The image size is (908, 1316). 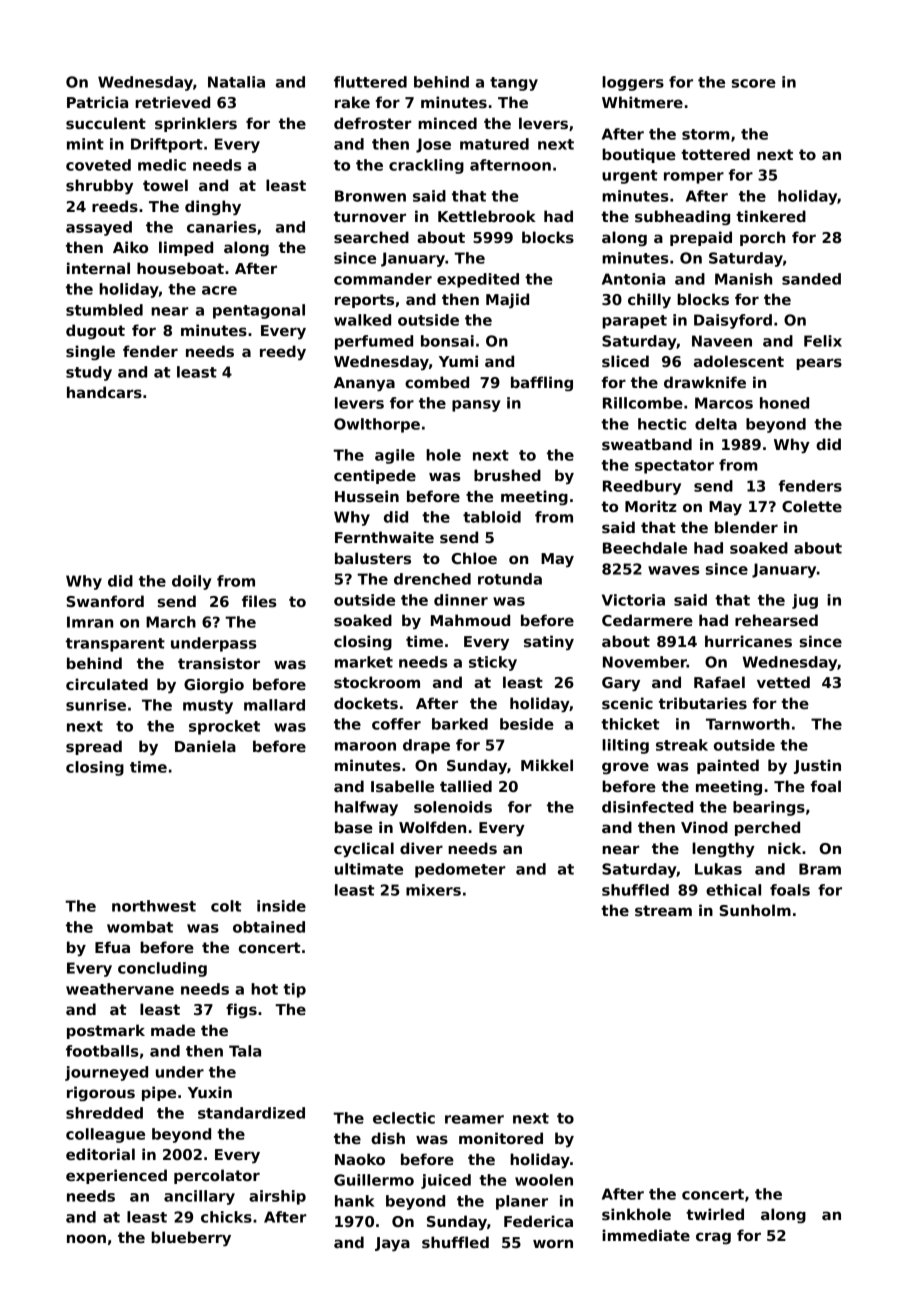 What do you see at coordinates (820, 869) in the document?
I see `Bram` at bounding box center [820, 869].
